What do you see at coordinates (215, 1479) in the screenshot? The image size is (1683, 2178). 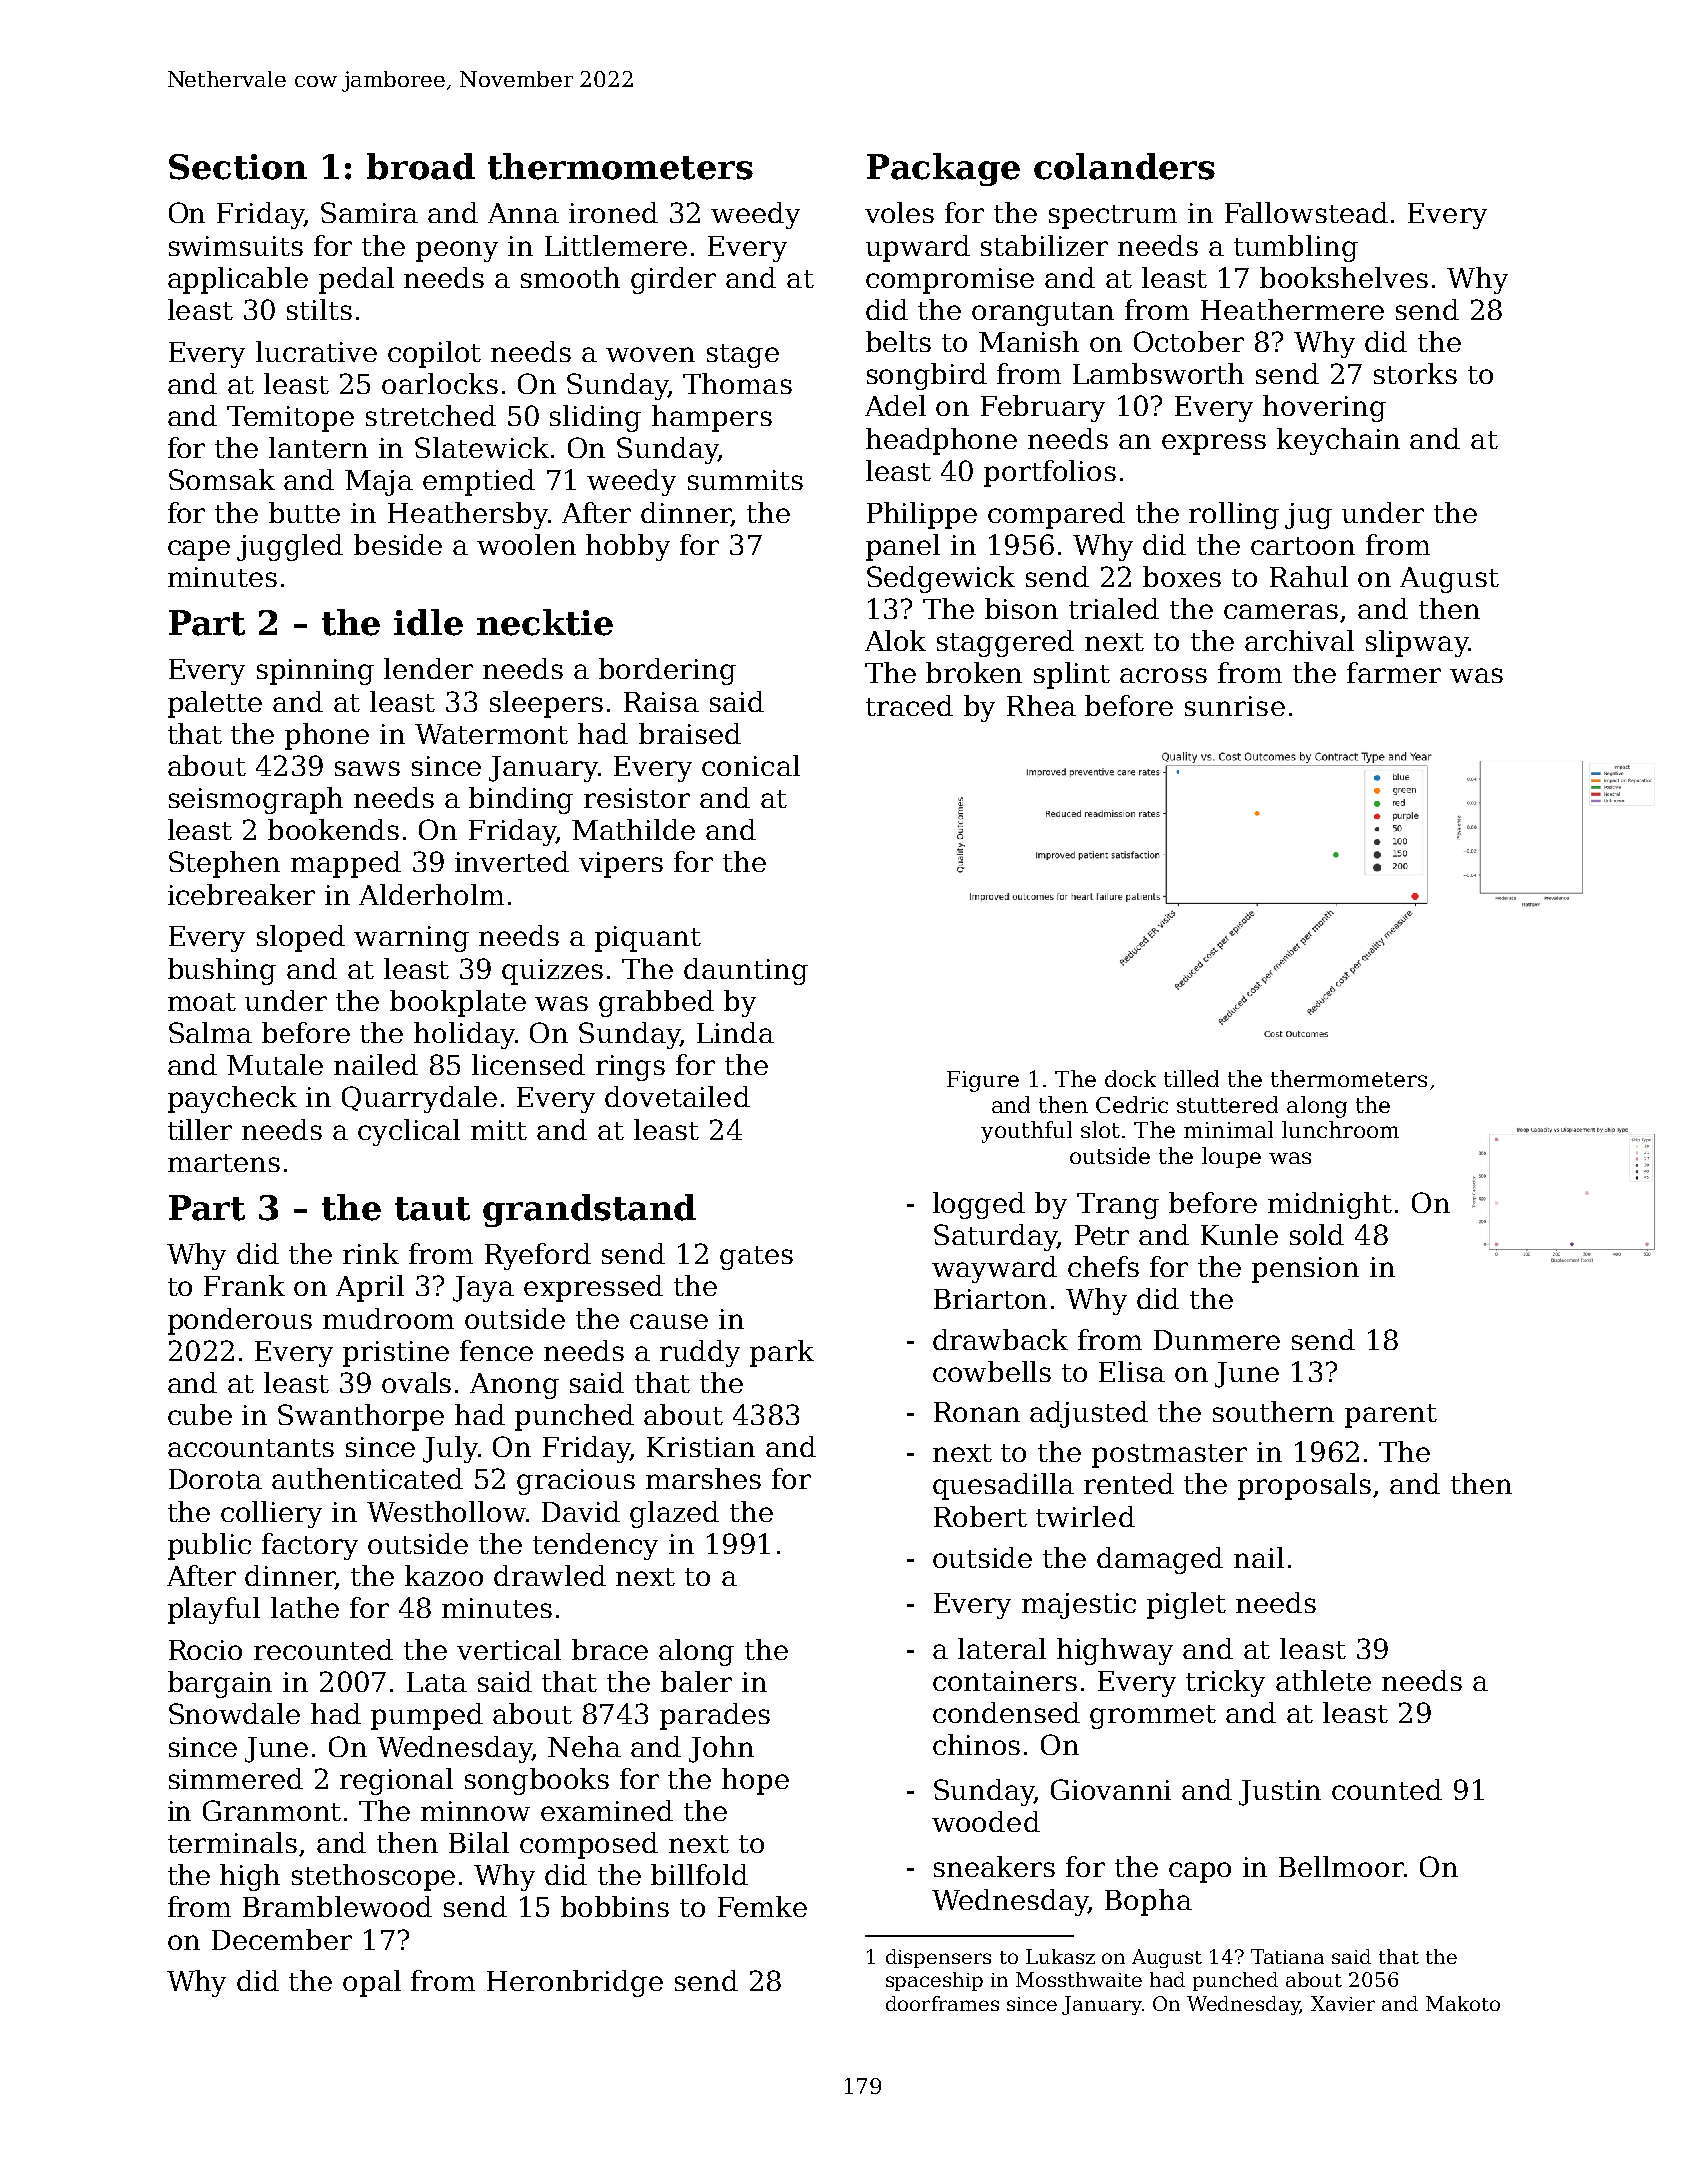 I see `Dorota` at bounding box center [215, 1479].
